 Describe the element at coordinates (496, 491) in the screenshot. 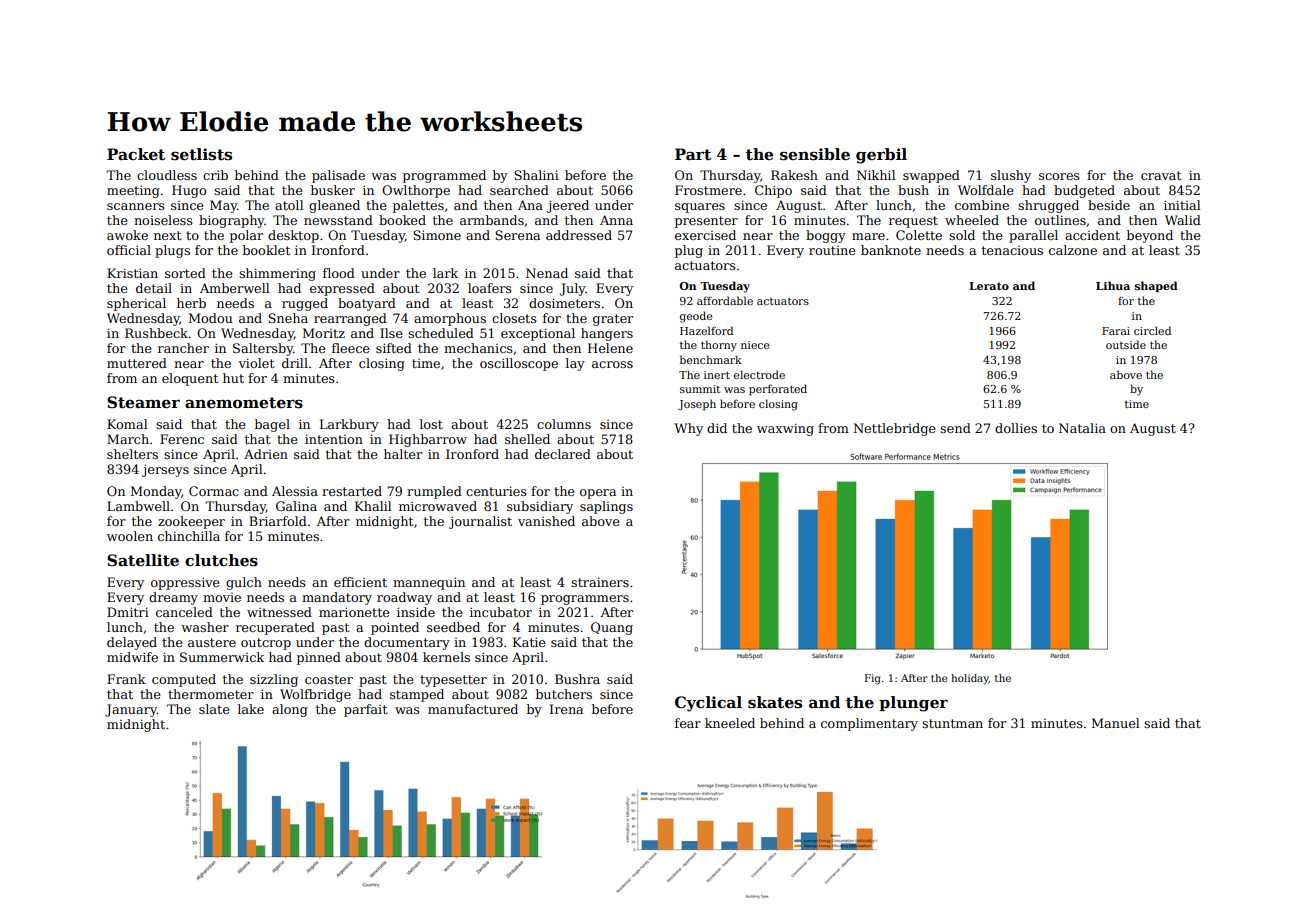

I see `centuries` at that location.
